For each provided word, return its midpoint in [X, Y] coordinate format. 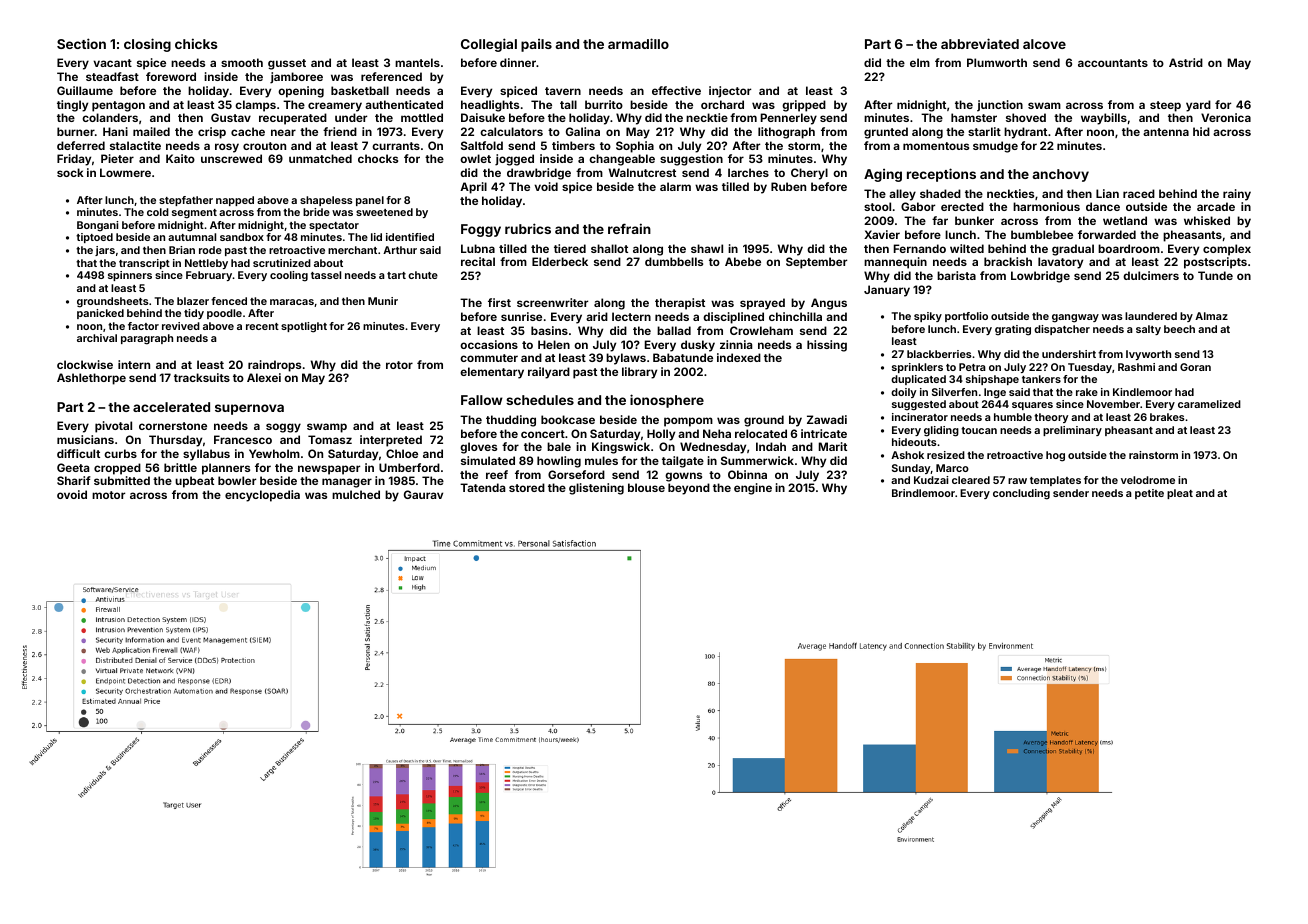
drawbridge [539, 174]
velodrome [1148, 480]
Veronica [1226, 117]
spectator [334, 226]
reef [497, 474]
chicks [196, 43]
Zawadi [827, 419]
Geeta [73, 467]
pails [536, 45]
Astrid [1186, 62]
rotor [399, 365]
